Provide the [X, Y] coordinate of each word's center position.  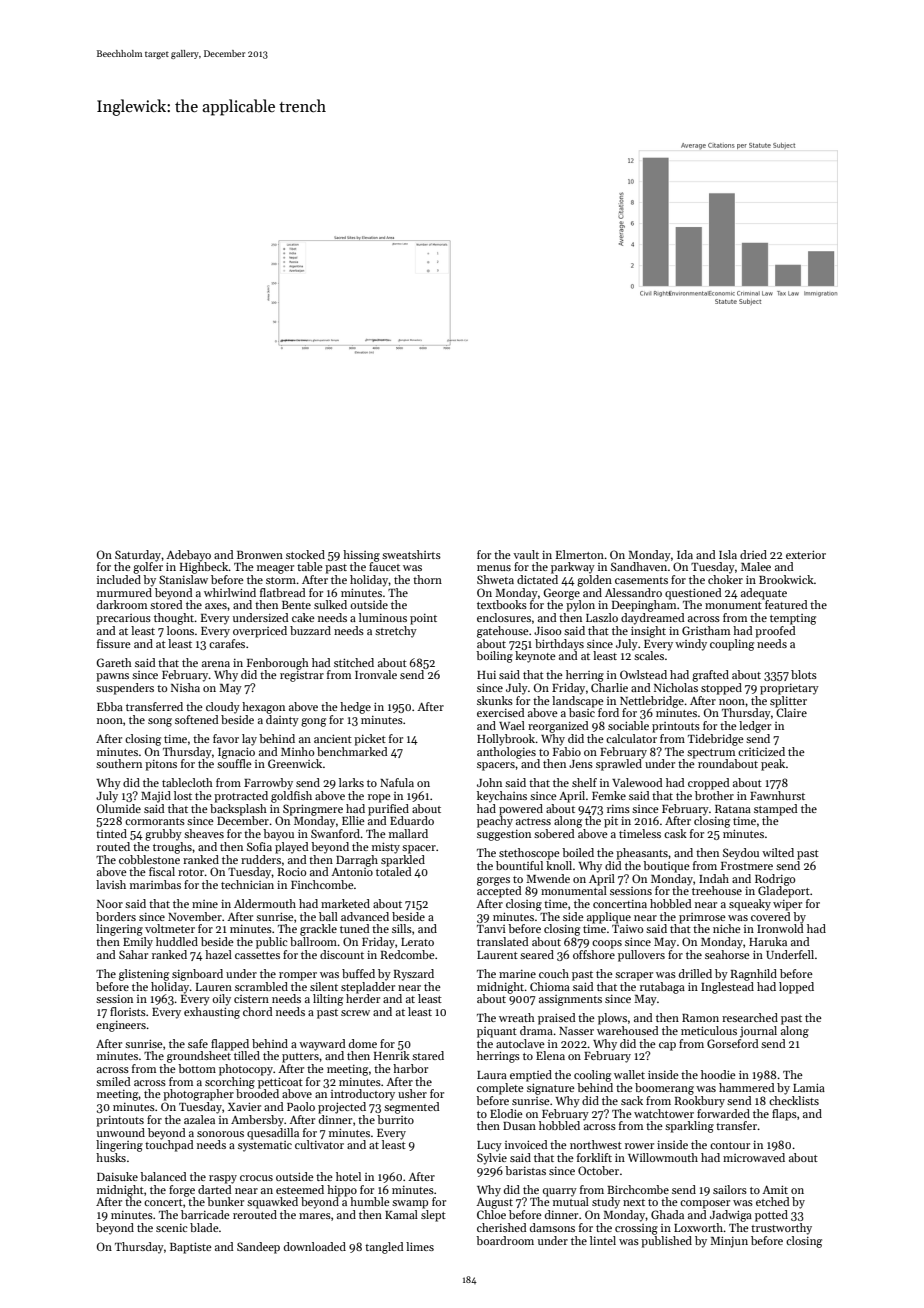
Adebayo [188, 556]
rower [639, 1146]
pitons [161, 765]
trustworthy [781, 1229]
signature [551, 1089]
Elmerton [580, 554]
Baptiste [191, 1248]
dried [753, 554]
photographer [198, 1095]
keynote [535, 657]
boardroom [505, 1240]
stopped [721, 689]
